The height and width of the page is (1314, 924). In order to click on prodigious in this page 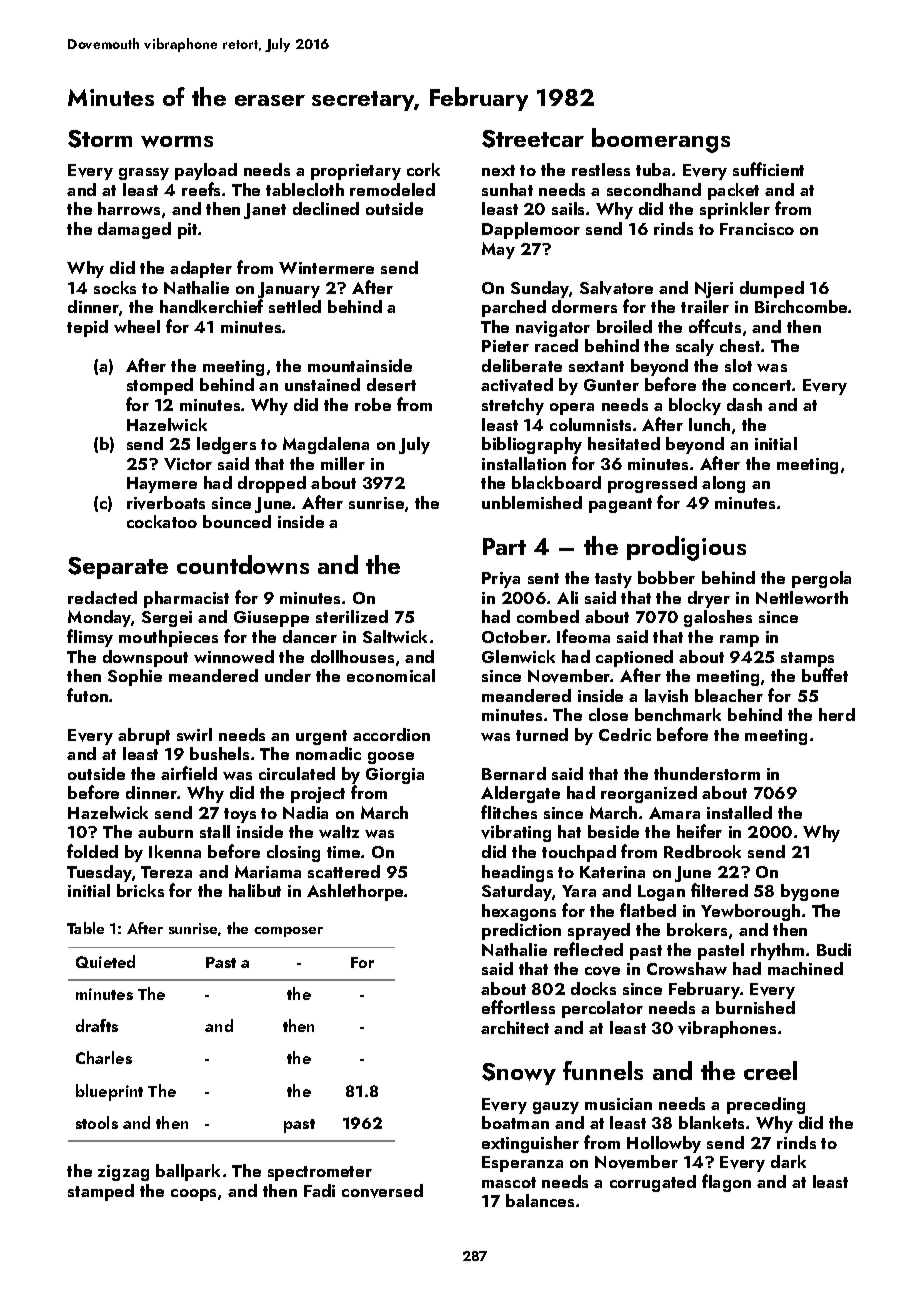, I will do `click(686, 548)`.
